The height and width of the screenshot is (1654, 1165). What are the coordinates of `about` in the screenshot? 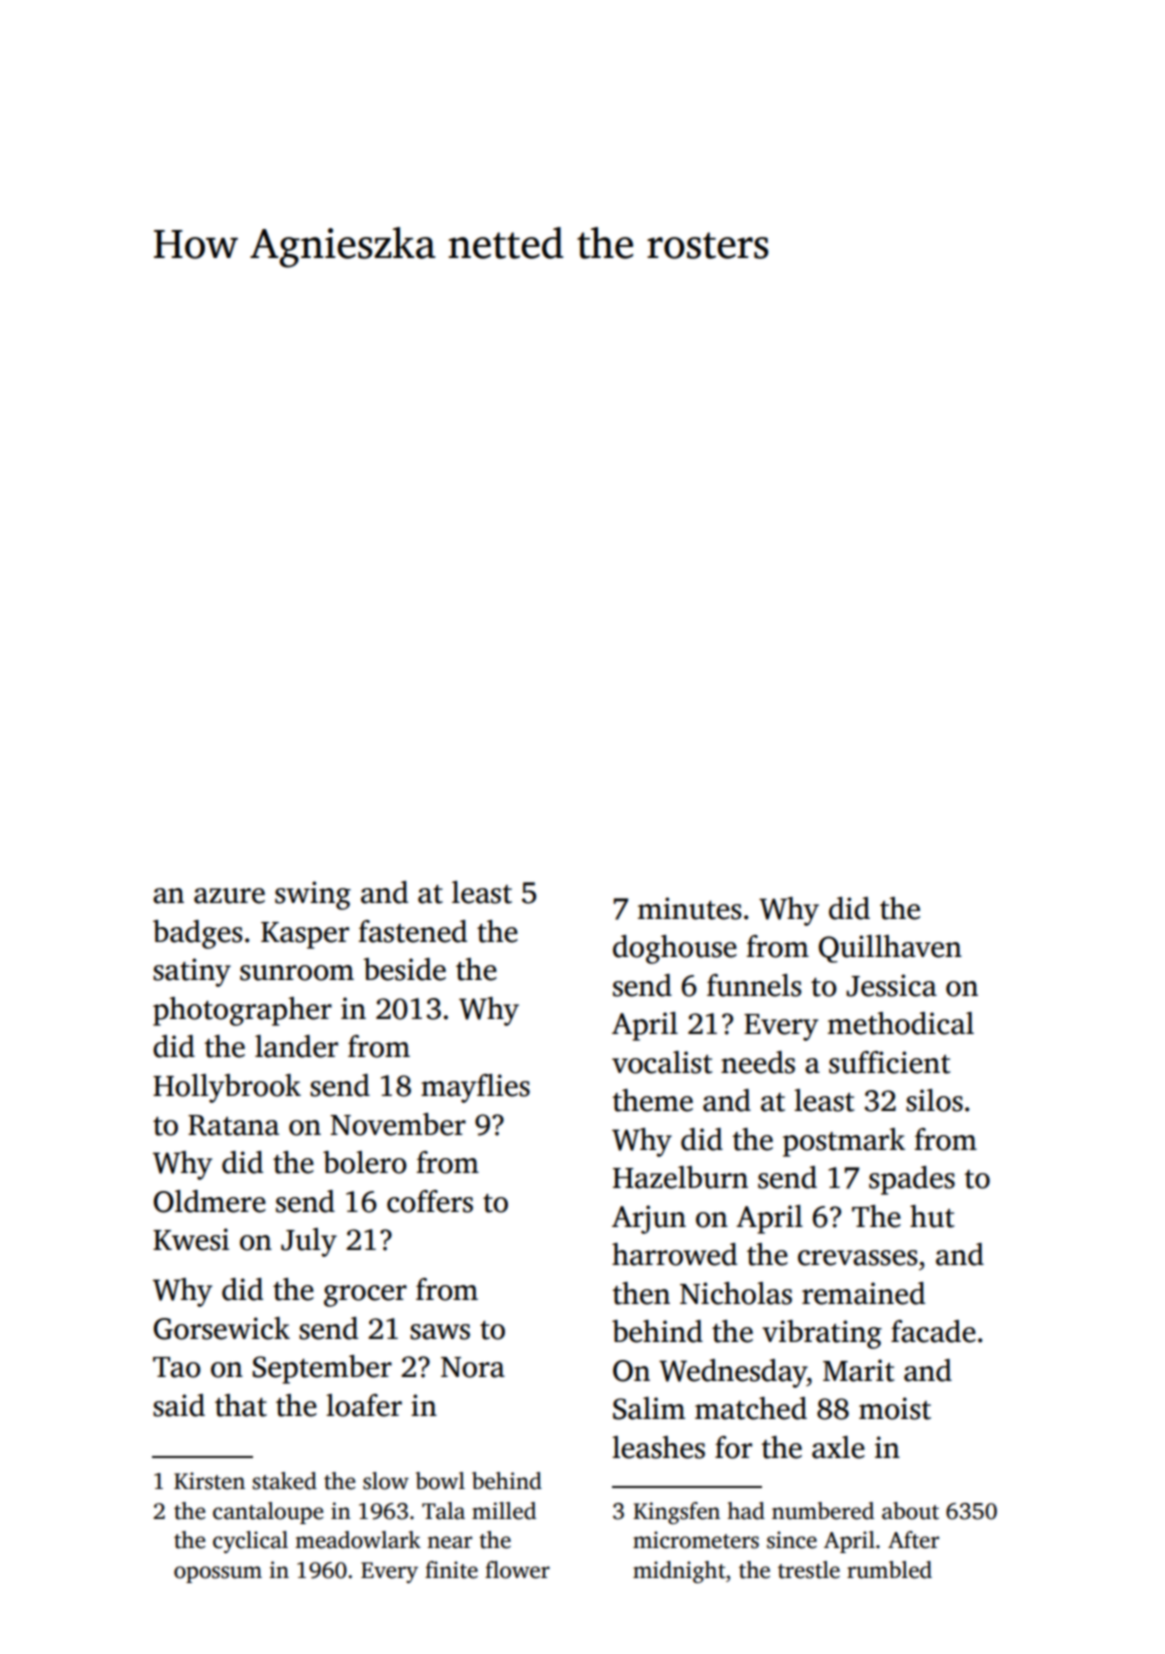 It's located at (910, 1511).
